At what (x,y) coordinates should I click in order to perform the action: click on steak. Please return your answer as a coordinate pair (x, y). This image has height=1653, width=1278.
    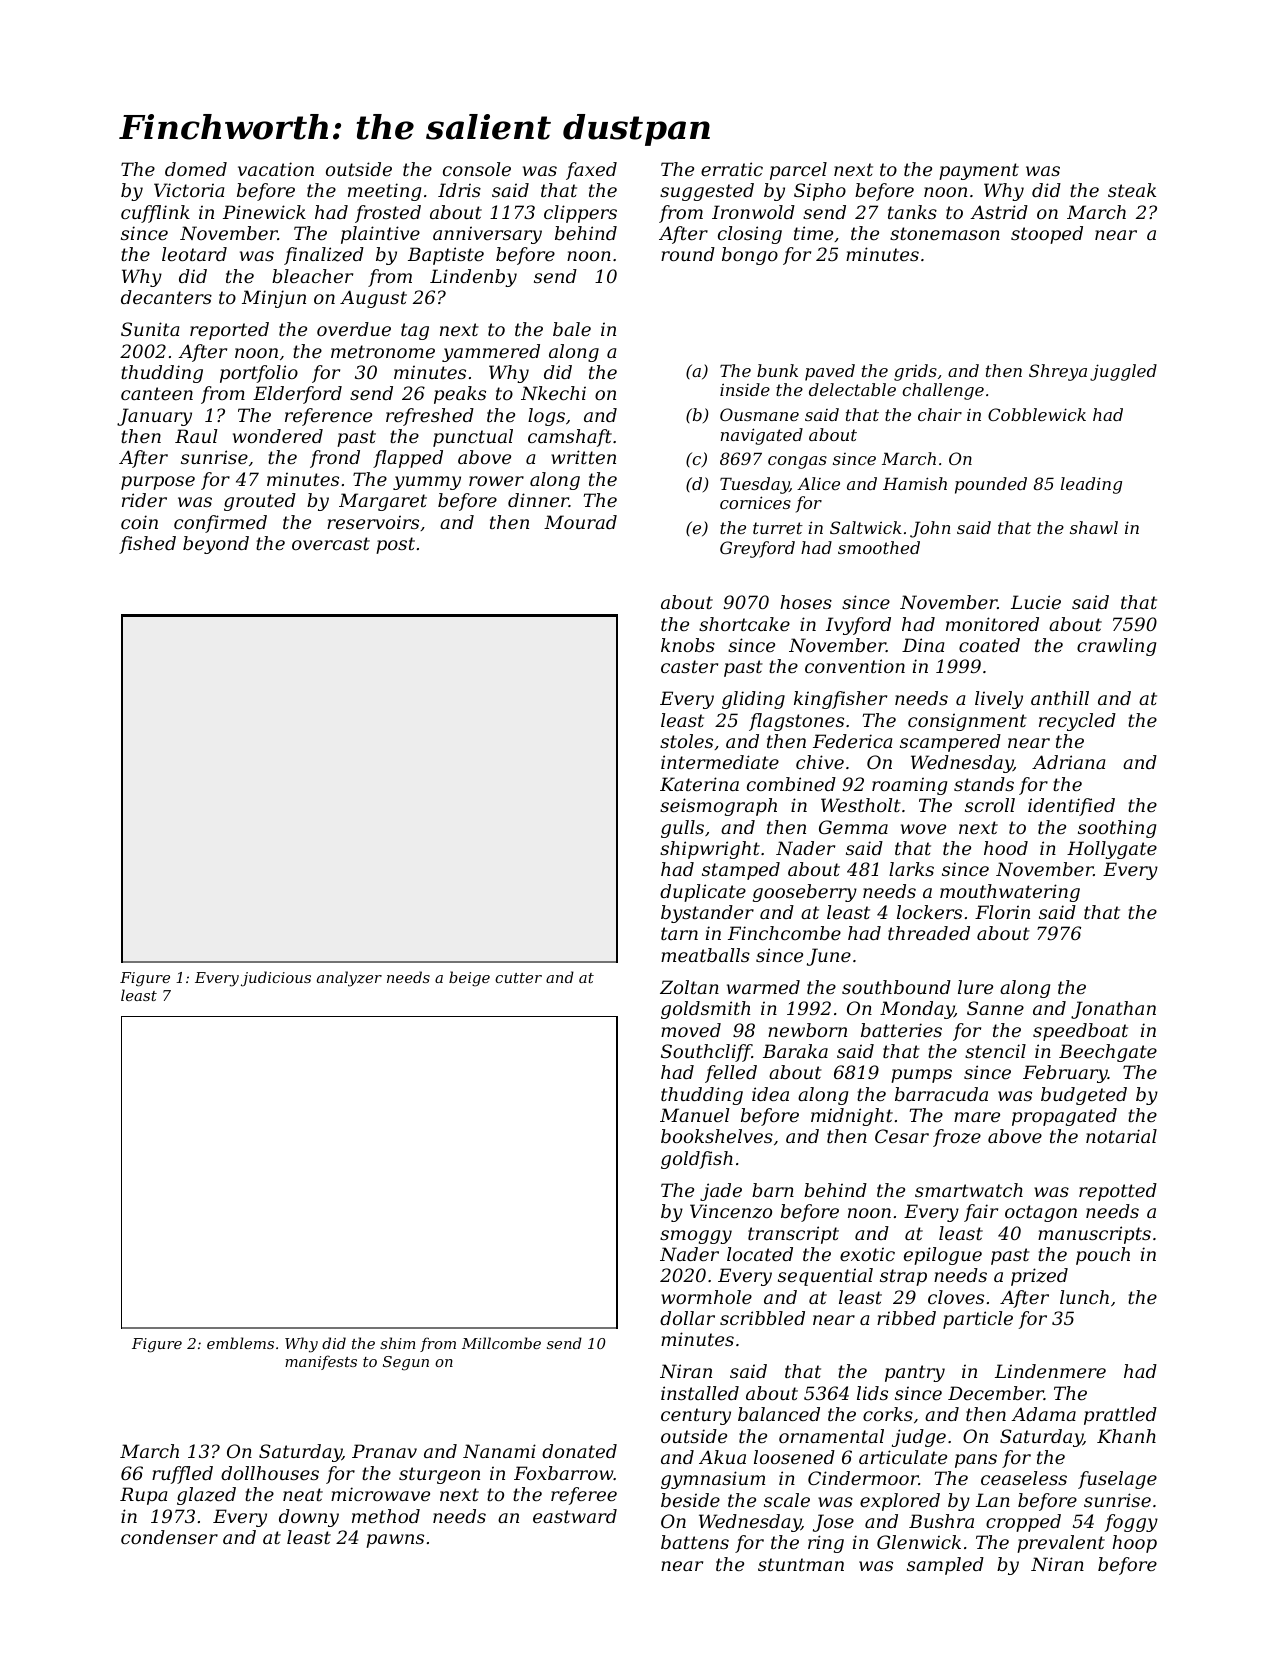
    Looking at the image, I should click on (1132, 190).
